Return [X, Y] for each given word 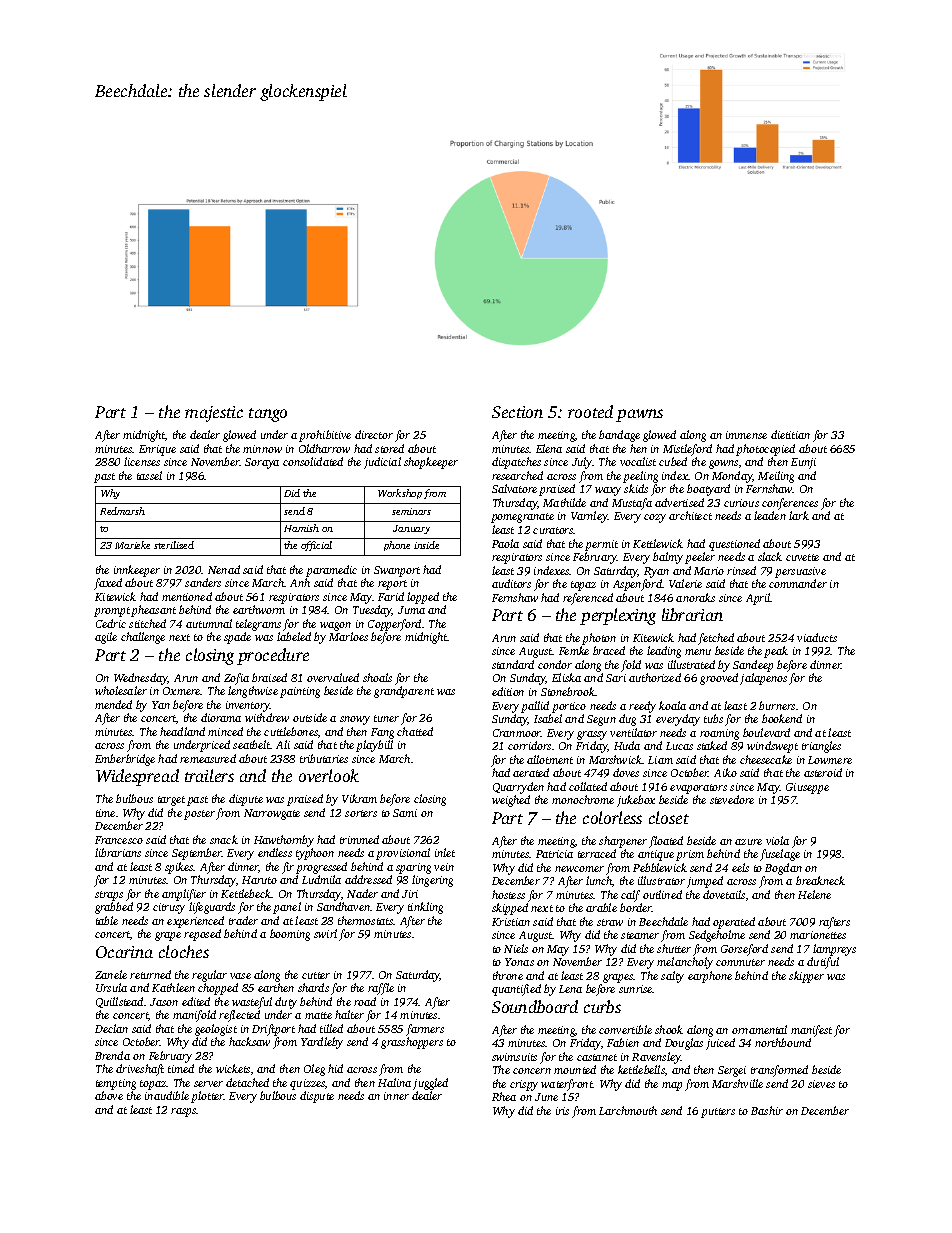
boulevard [766, 732]
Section [517, 412]
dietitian [790, 434]
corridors [529, 745]
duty [286, 1003]
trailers [209, 775]
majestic [214, 414]
